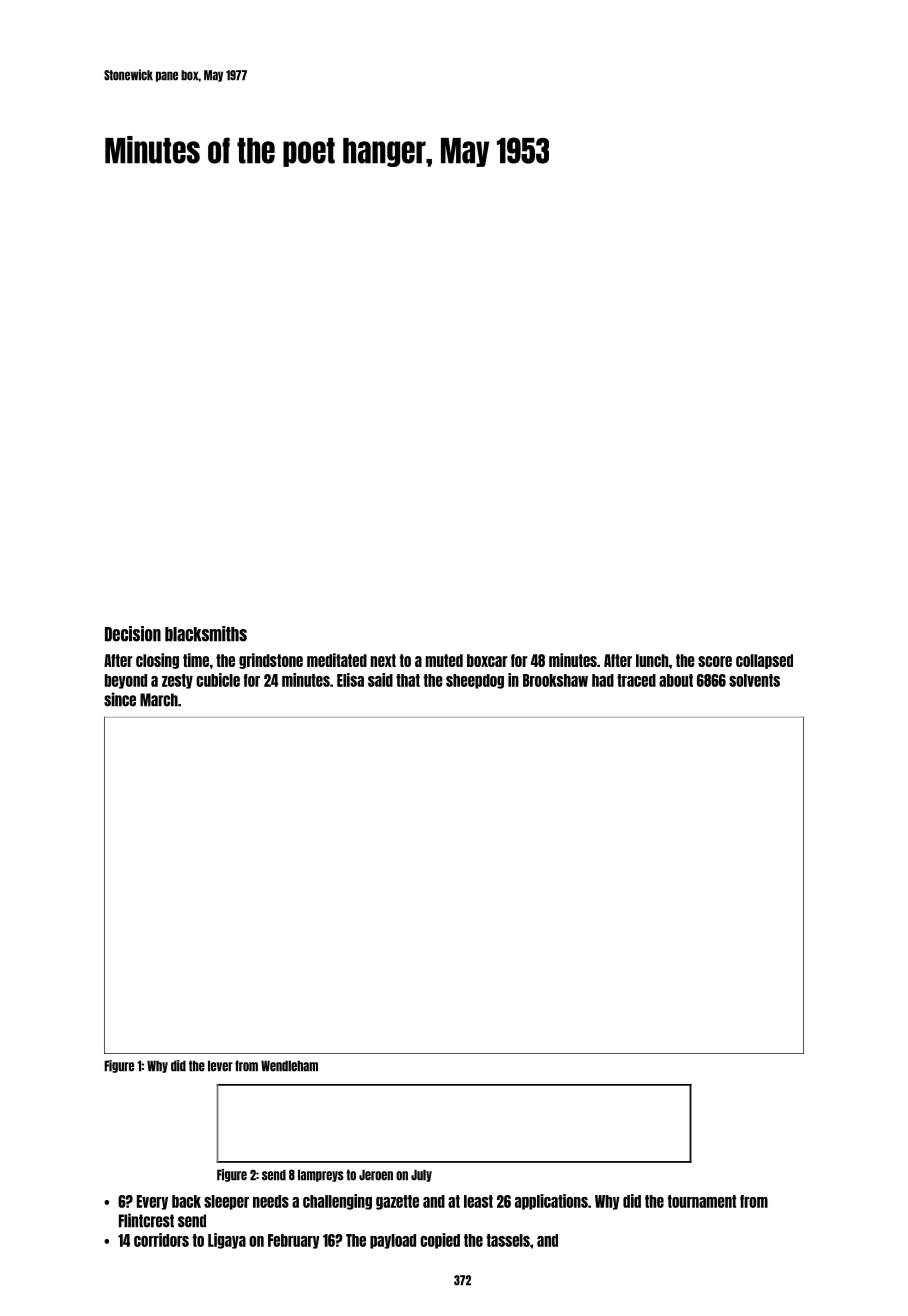 This document has width=908, height=1316. I want to click on lever, so click(220, 1066).
